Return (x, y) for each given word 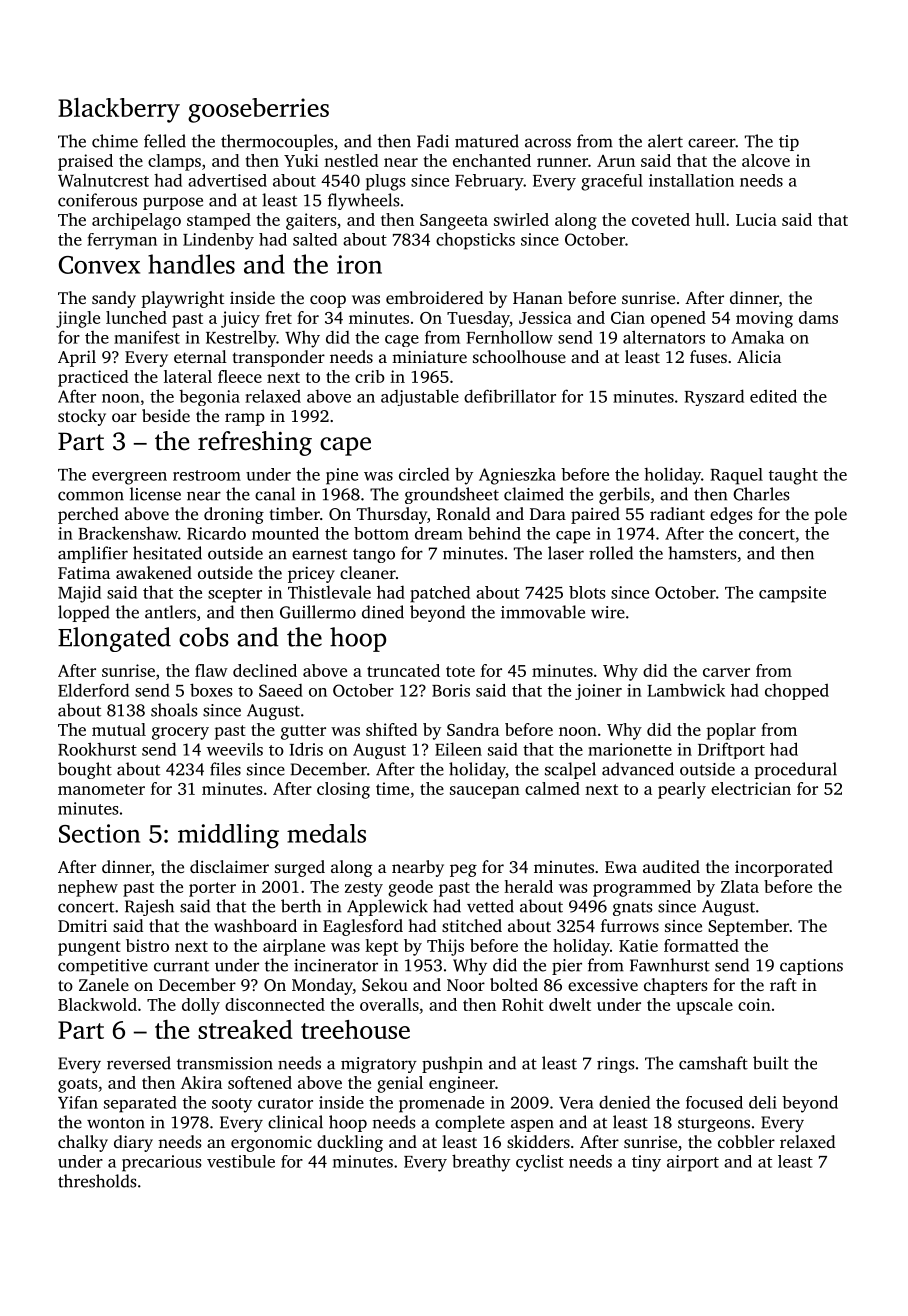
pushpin (452, 1064)
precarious (161, 1163)
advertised (227, 180)
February (489, 182)
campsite (792, 594)
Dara (548, 514)
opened (678, 319)
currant (181, 966)
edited (773, 396)
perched (88, 515)
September (748, 927)
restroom (207, 475)
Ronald (464, 513)
